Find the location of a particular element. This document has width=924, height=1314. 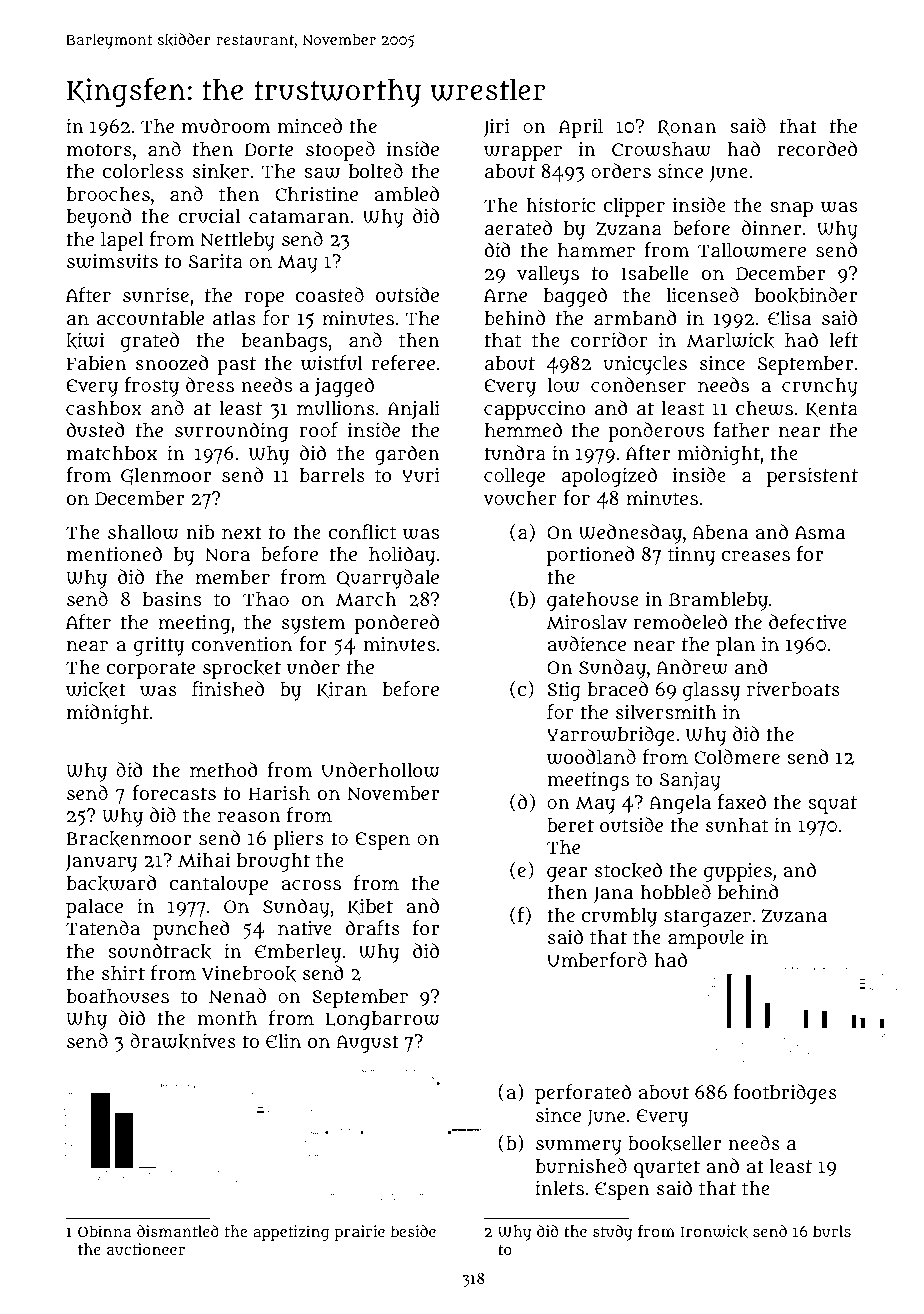

corridor is located at coordinates (609, 339).
